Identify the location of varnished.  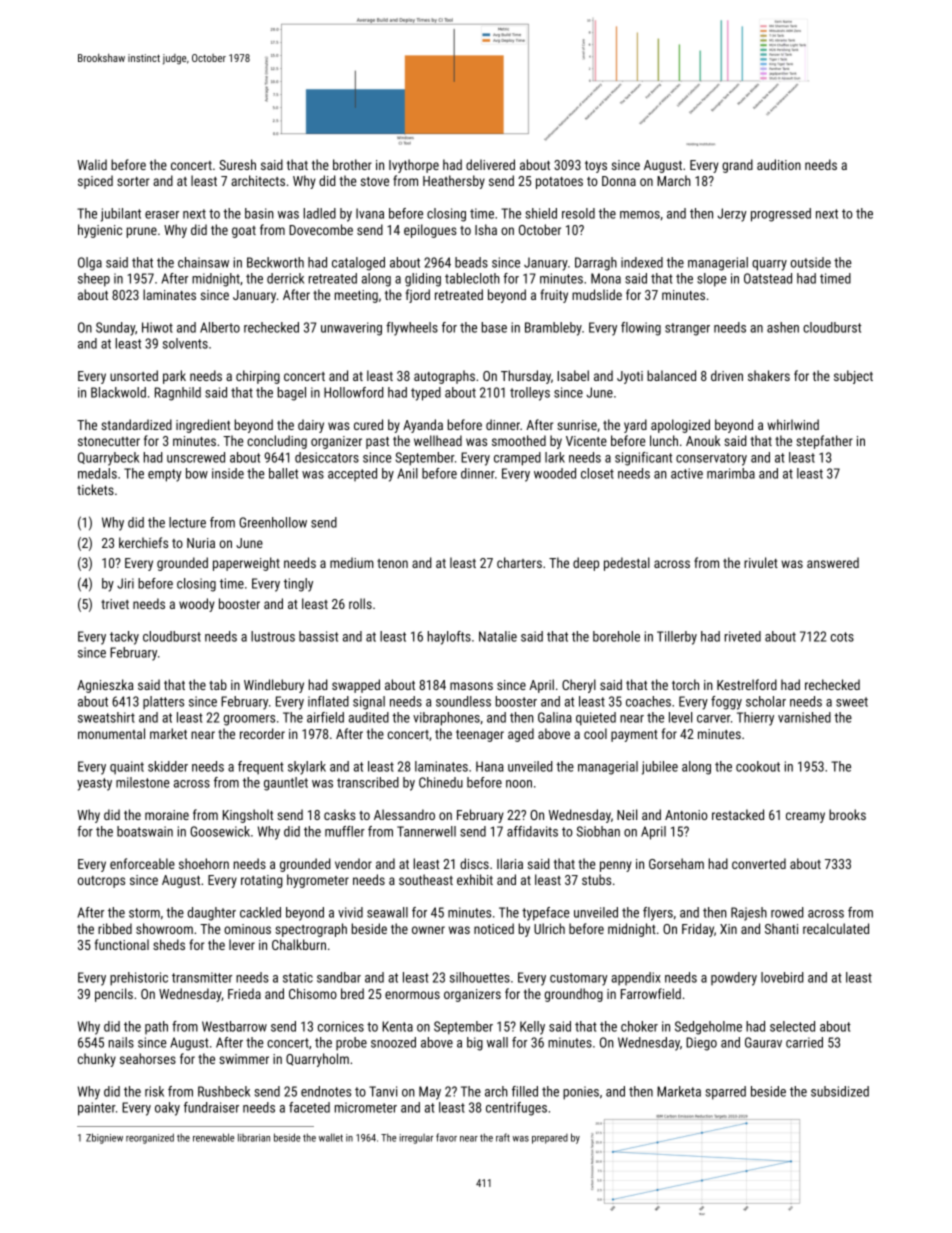
(804, 717).
